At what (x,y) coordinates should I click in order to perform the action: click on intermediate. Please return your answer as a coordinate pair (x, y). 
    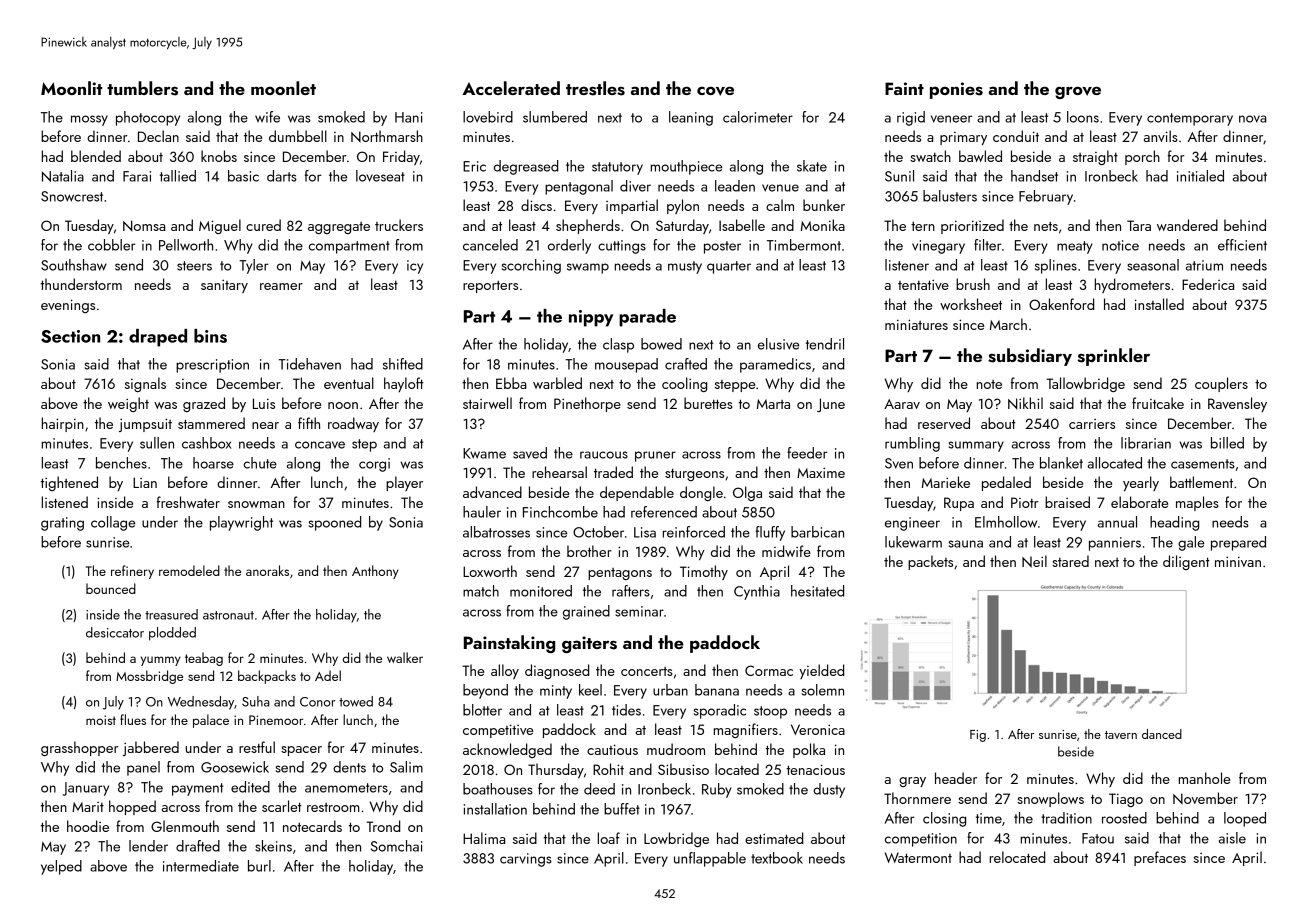
    Looking at the image, I should click on (201, 866).
